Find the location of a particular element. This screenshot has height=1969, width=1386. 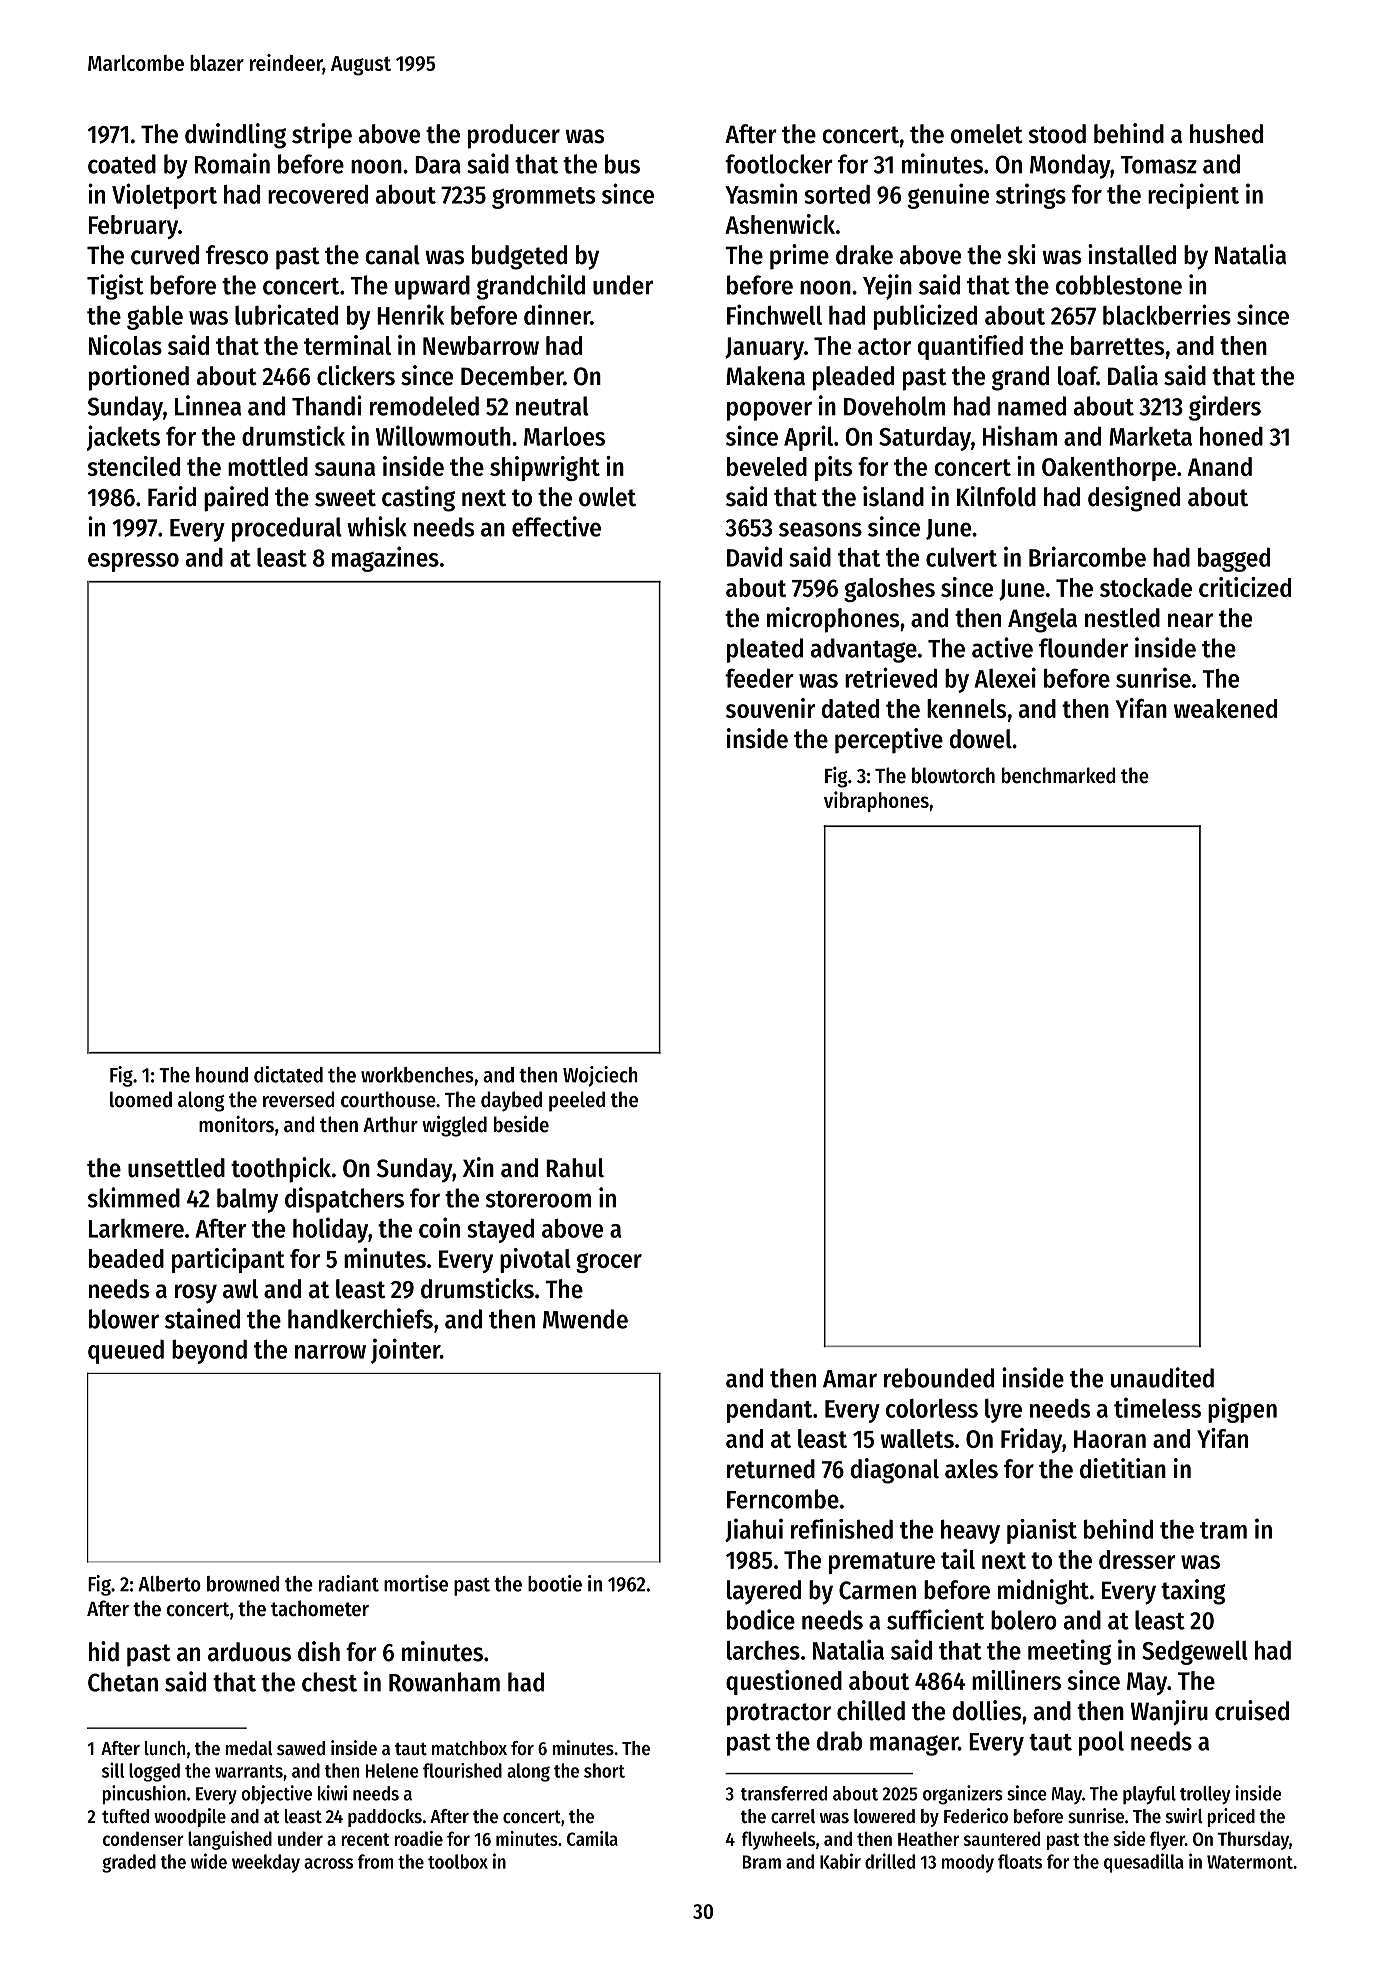

dinner is located at coordinates (557, 314).
